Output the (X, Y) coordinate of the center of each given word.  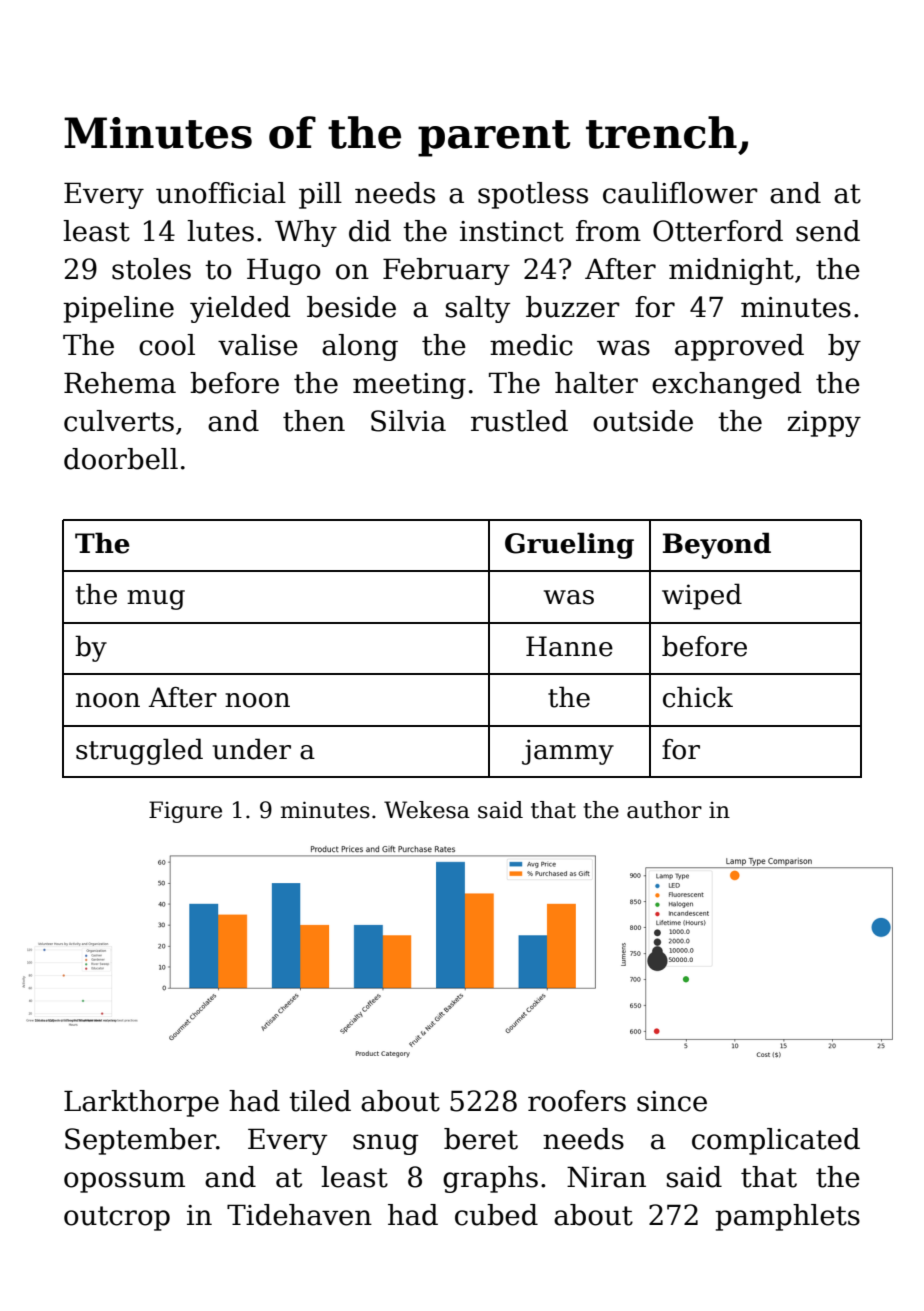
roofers (577, 1101)
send (828, 231)
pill (320, 195)
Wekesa (427, 810)
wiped (702, 596)
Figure (185, 812)
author (664, 810)
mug (156, 600)
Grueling (569, 545)
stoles (151, 269)
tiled (320, 1101)
